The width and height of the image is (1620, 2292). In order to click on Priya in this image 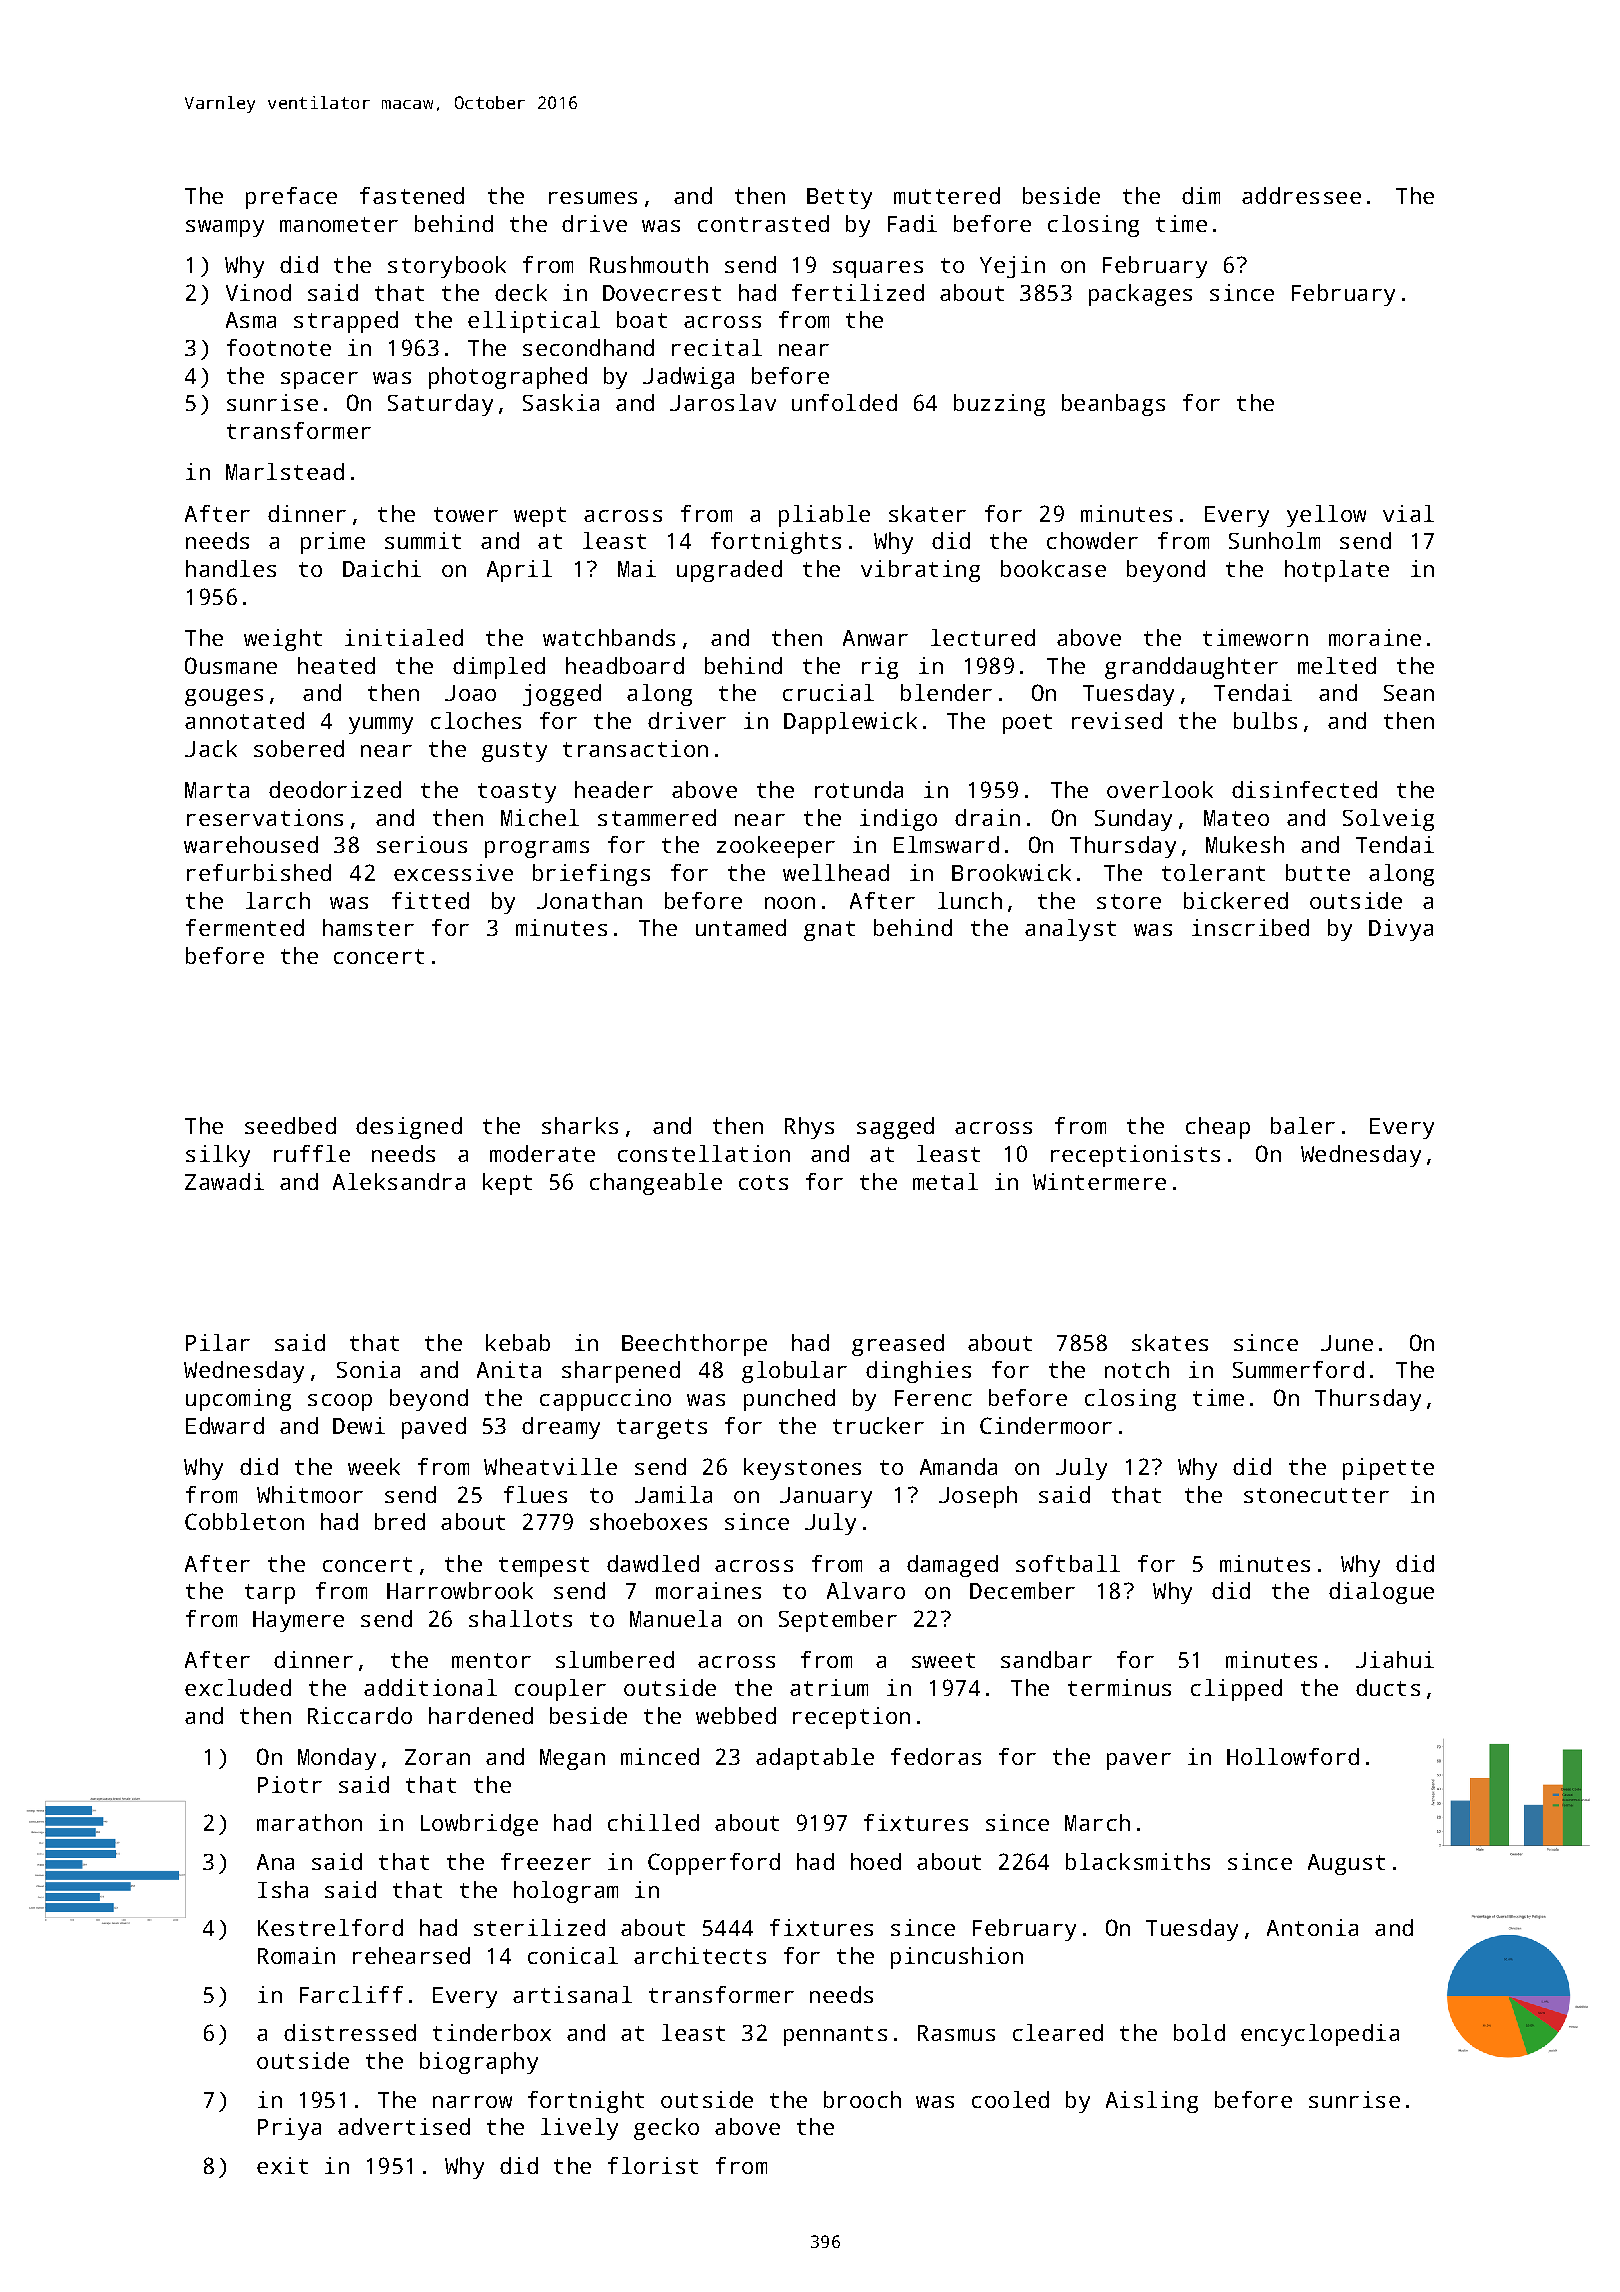, I will do `click(289, 2129)`.
